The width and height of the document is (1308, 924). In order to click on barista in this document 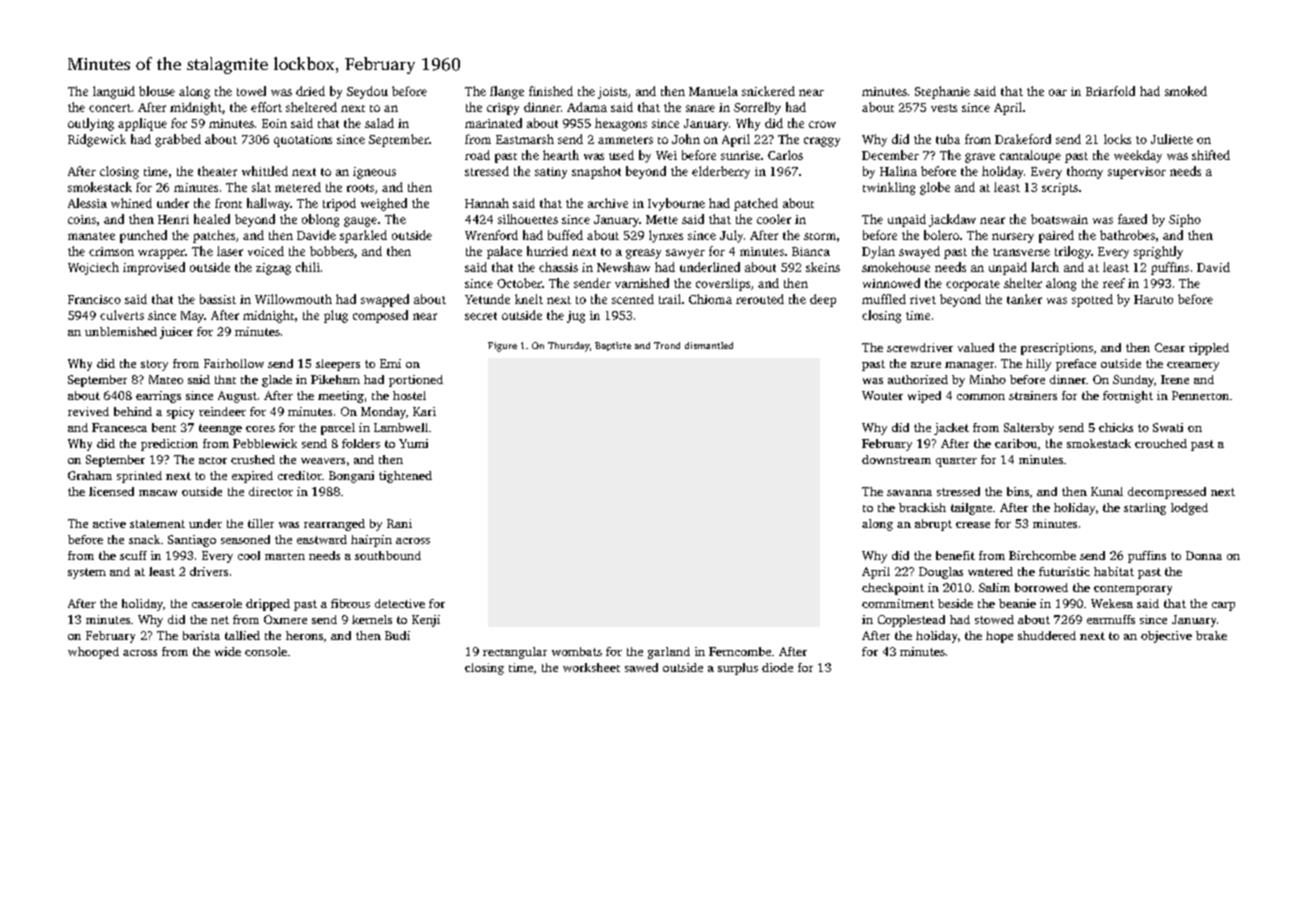, I will do `click(201, 635)`.
